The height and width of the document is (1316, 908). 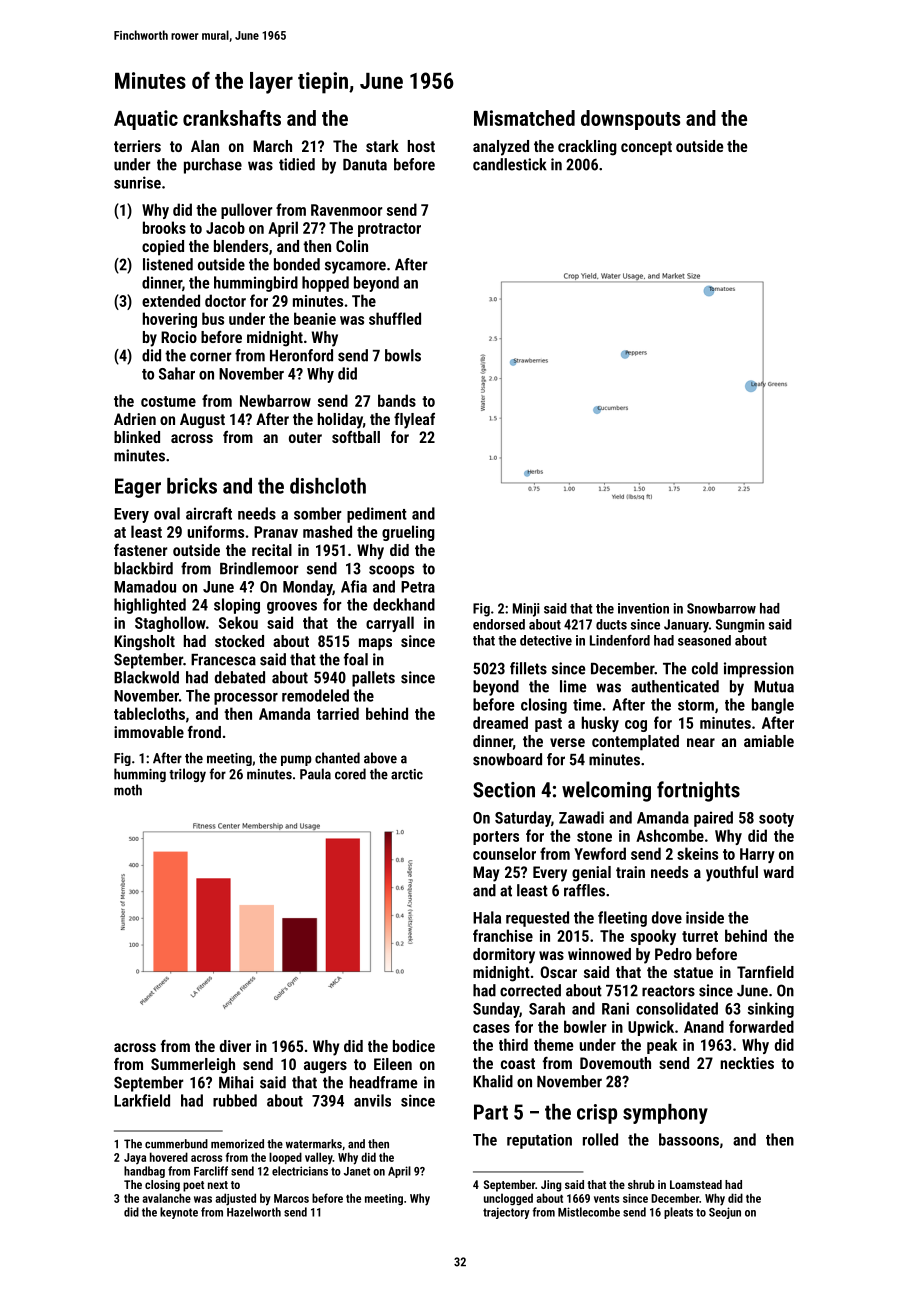 What do you see at coordinates (646, 148) in the document?
I see `concept` at bounding box center [646, 148].
